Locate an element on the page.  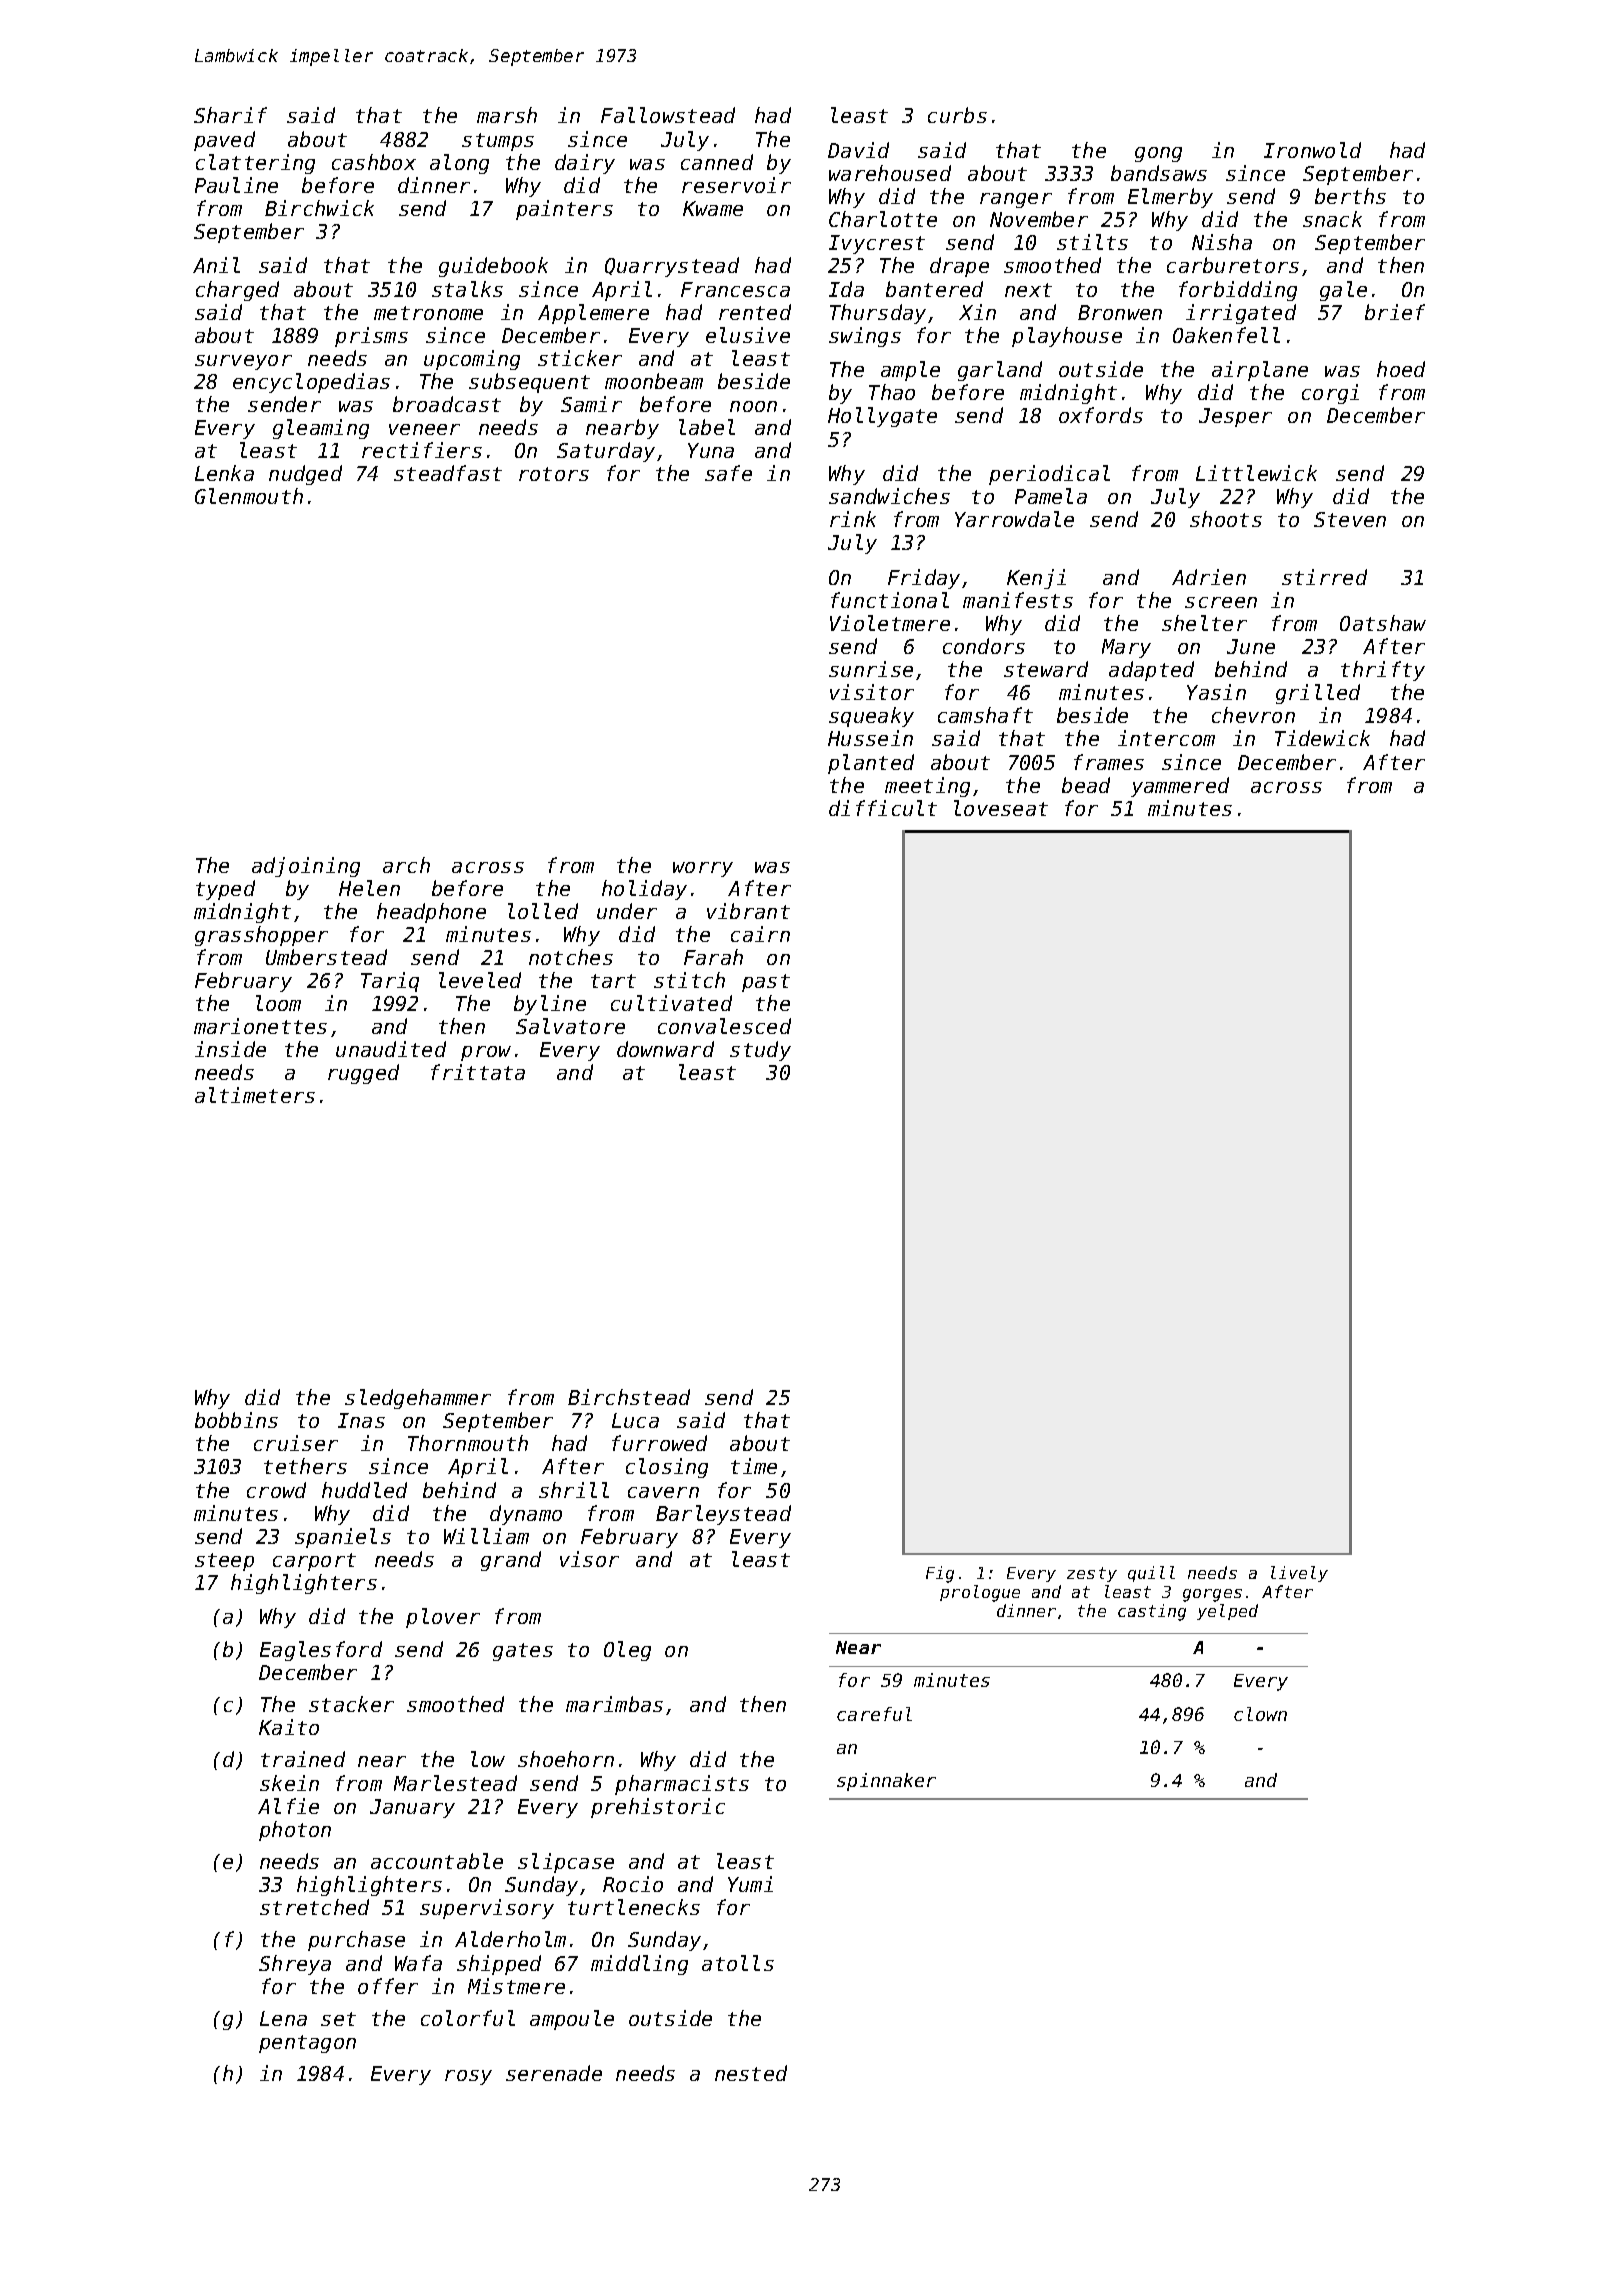
steep is located at coordinates (224, 1562).
